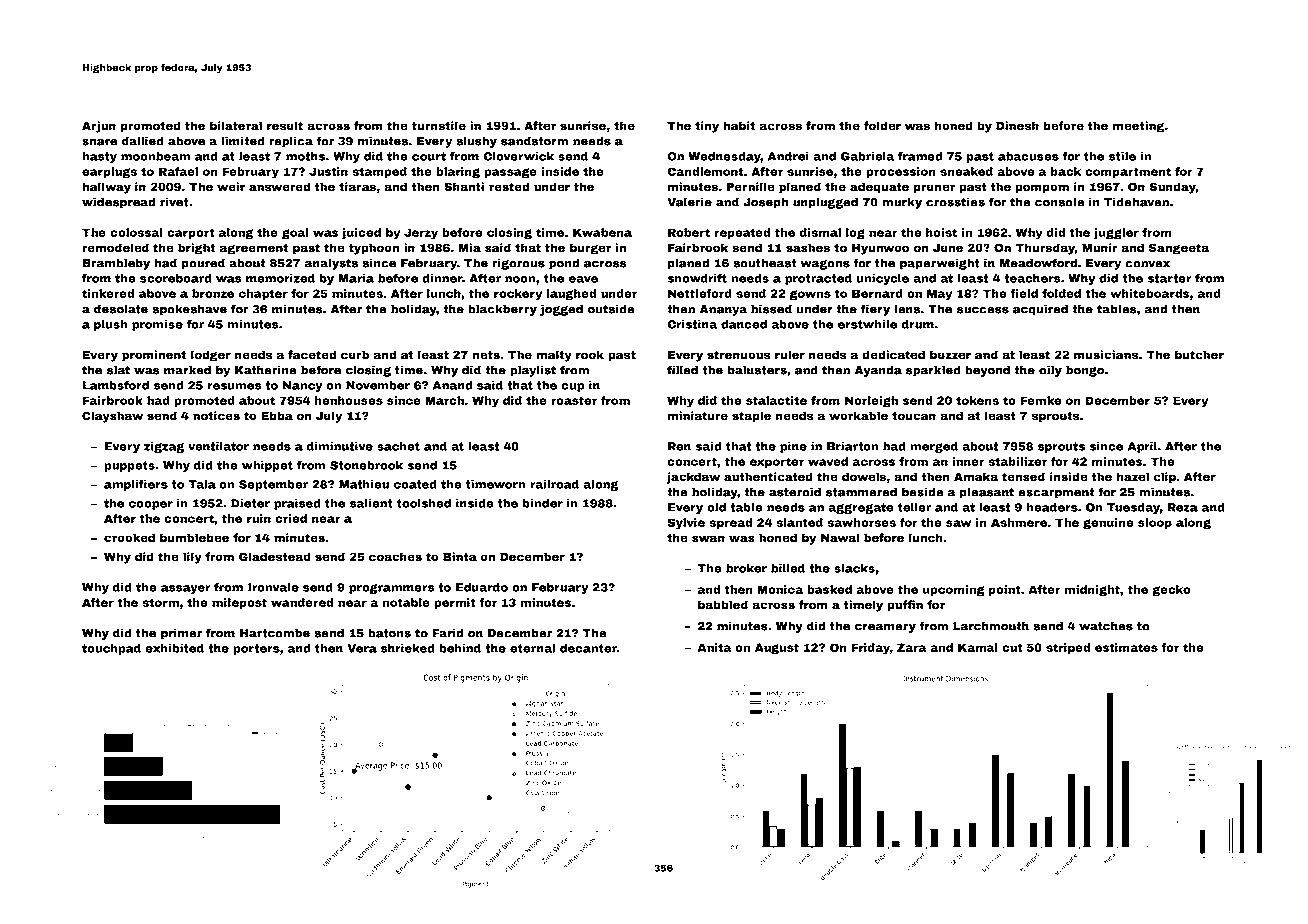 This document has height=924, width=1308. Describe the element at coordinates (1028, 156) in the document. I see `abacuses` at that location.
